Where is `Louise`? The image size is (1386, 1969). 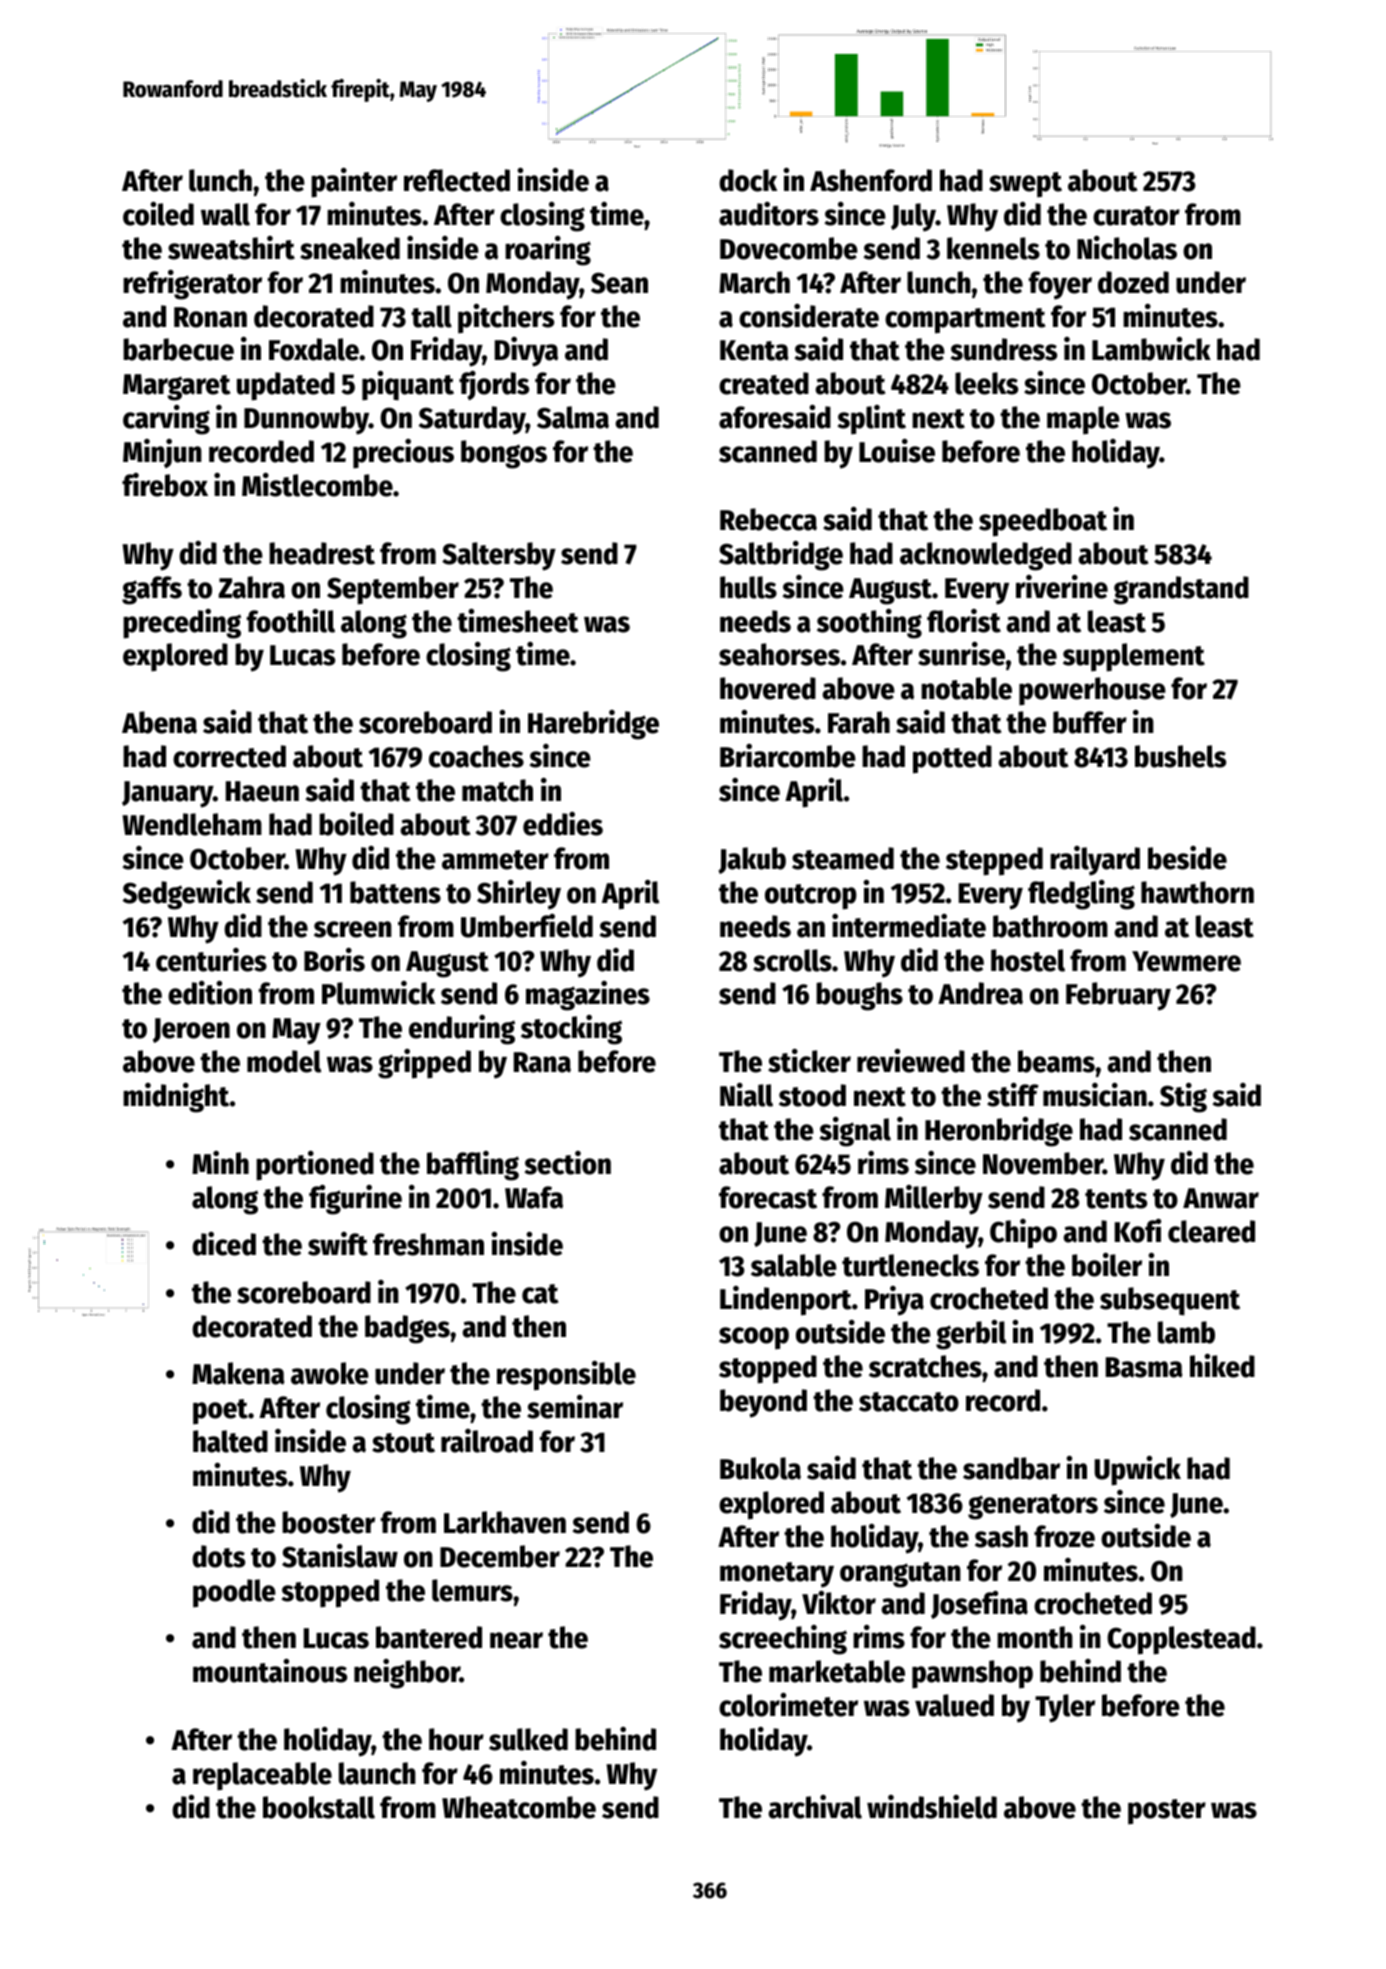 Louise is located at coordinates (897, 451).
